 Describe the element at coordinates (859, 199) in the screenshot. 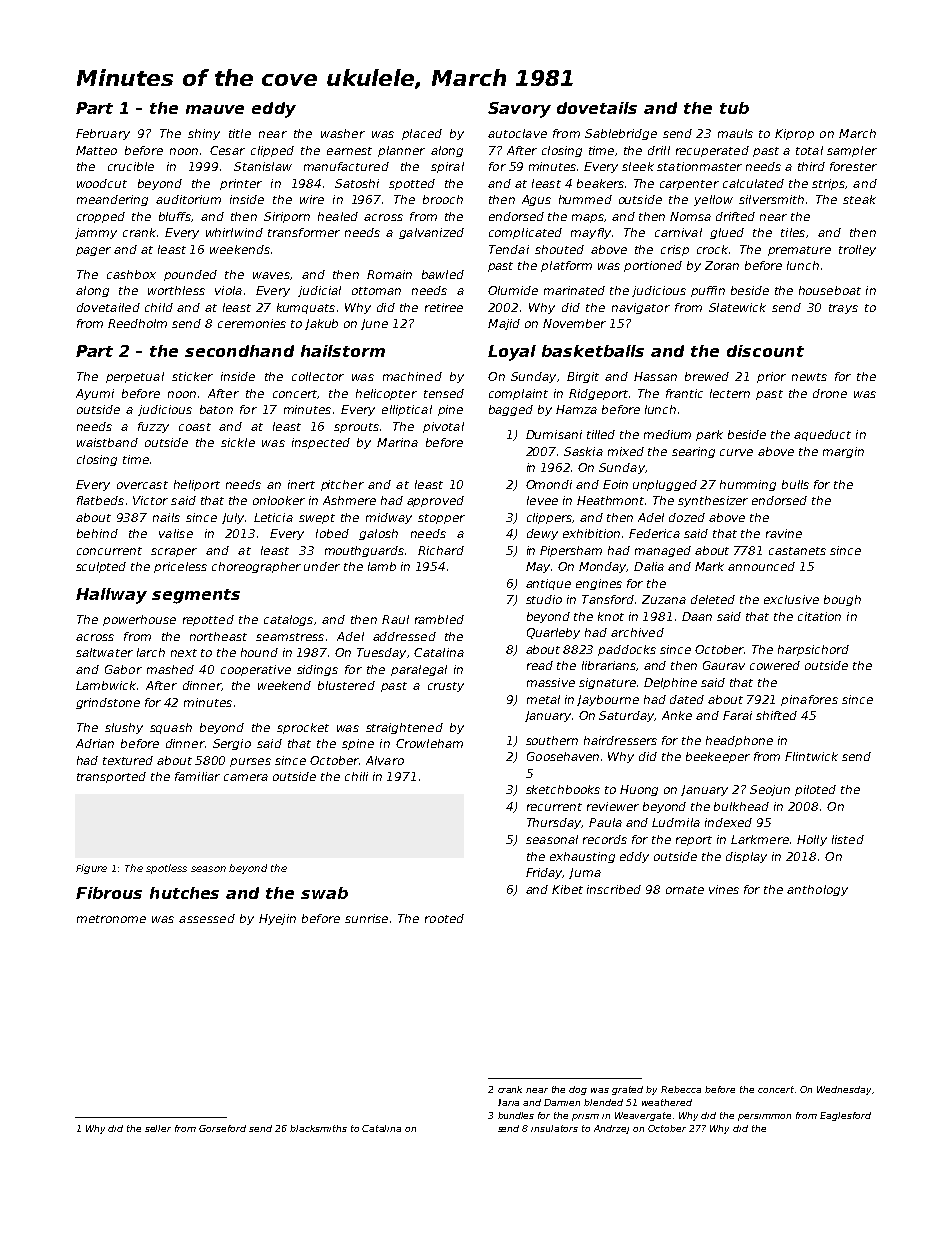

I see `steak` at that location.
